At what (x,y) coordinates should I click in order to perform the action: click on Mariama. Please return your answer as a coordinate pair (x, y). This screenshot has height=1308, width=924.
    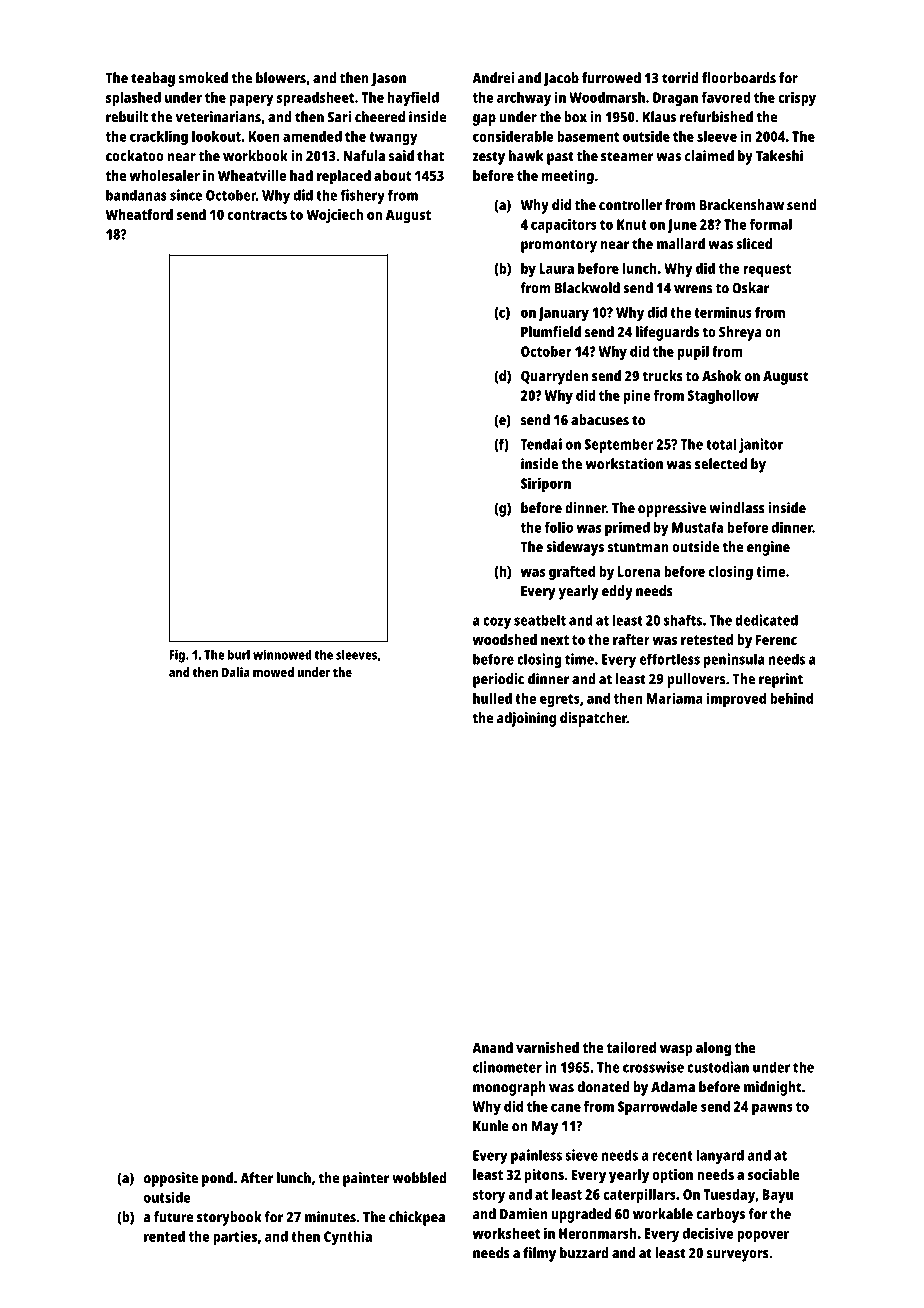
    Looking at the image, I should click on (675, 698).
